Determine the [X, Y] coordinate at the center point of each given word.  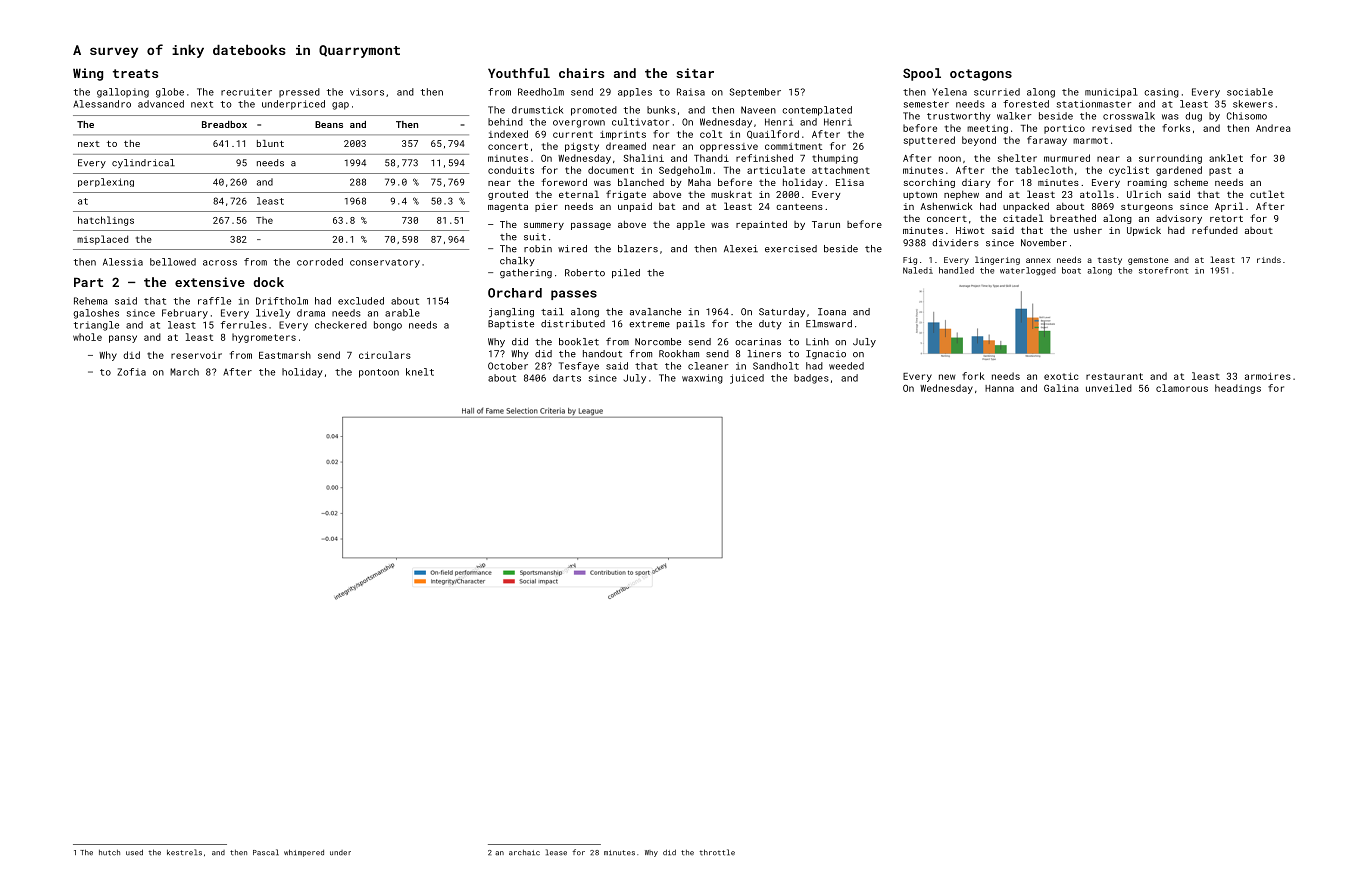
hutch [109, 853]
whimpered [304, 853]
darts [567, 378]
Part [88, 282]
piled [626, 273]
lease [556, 852]
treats [135, 73]
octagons [981, 75]
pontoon [379, 373]
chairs [581, 73]
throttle [717, 852]
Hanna [999, 388]
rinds [1269, 260]
